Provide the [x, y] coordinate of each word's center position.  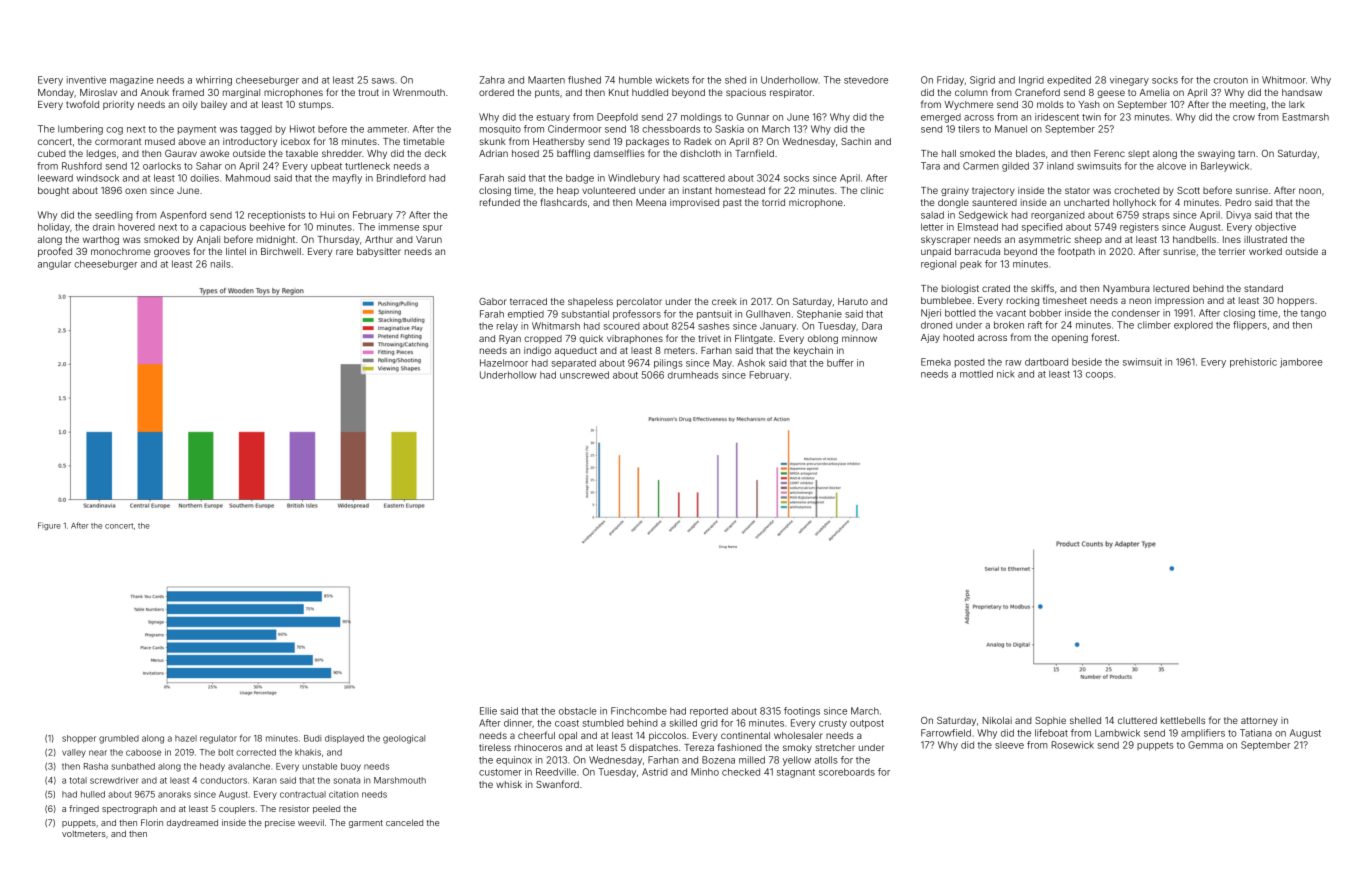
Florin [152, 822]
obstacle [578, 711]
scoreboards [847, 772]
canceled [404, 822]
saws [383, 81]
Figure [49, 526]
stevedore [866, 80]
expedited [1069, 81]
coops [1099, 376]
